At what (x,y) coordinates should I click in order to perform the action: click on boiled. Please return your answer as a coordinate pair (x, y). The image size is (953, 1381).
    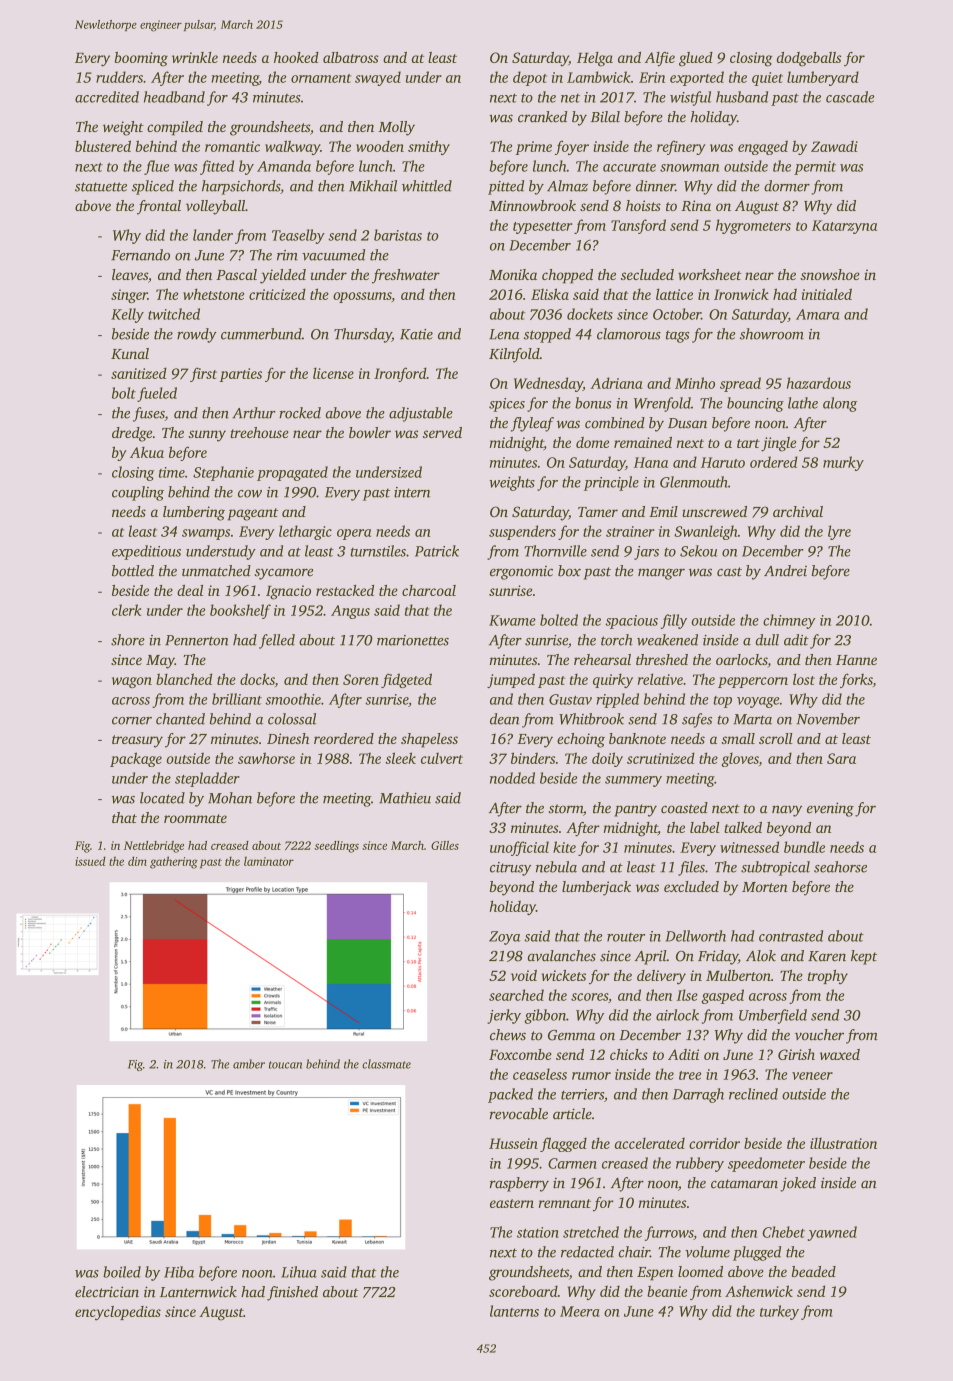
    Looking at the image, I should click on (122, 1272).
